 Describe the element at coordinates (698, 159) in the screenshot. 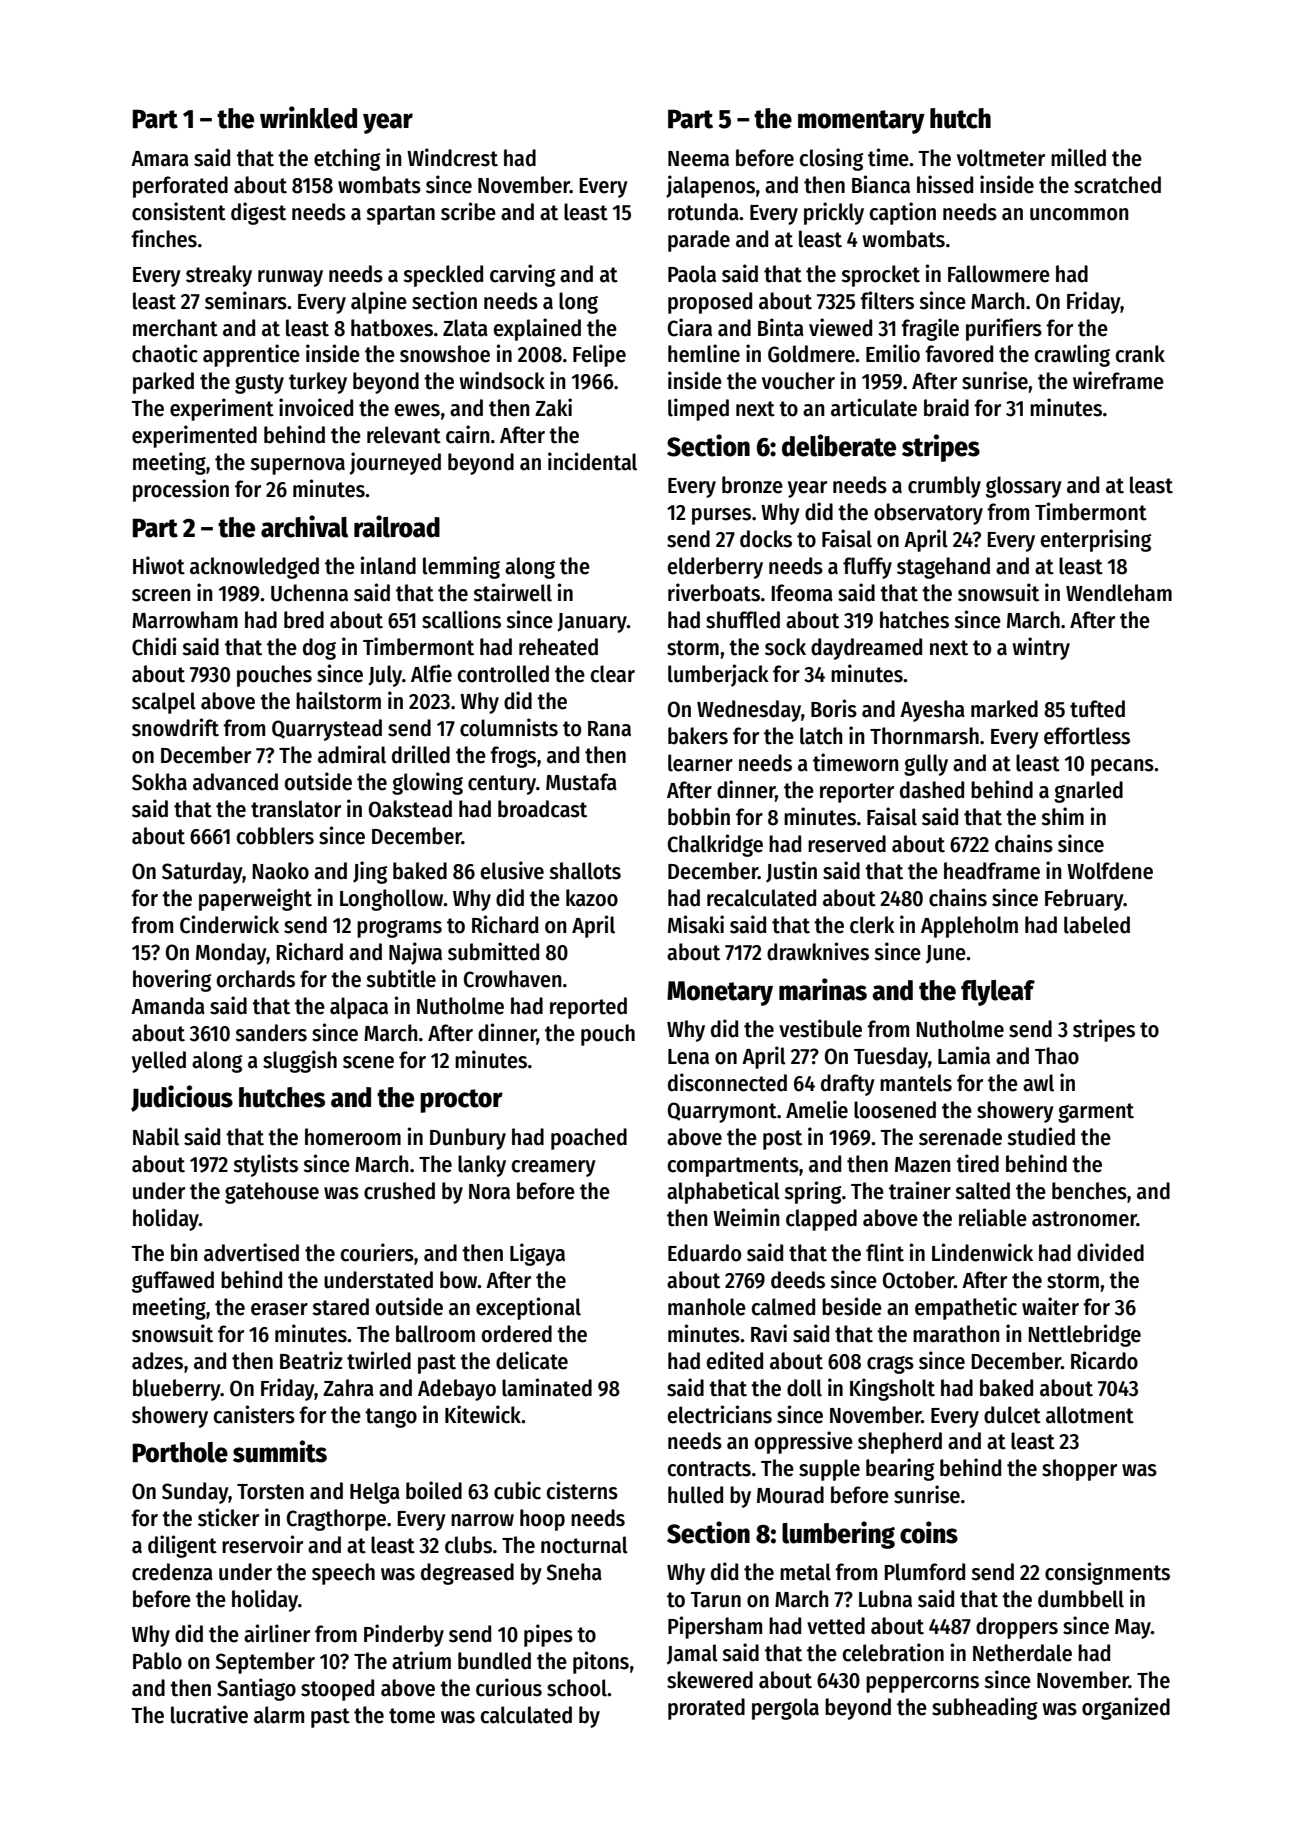

I see `Neema` at that location.
